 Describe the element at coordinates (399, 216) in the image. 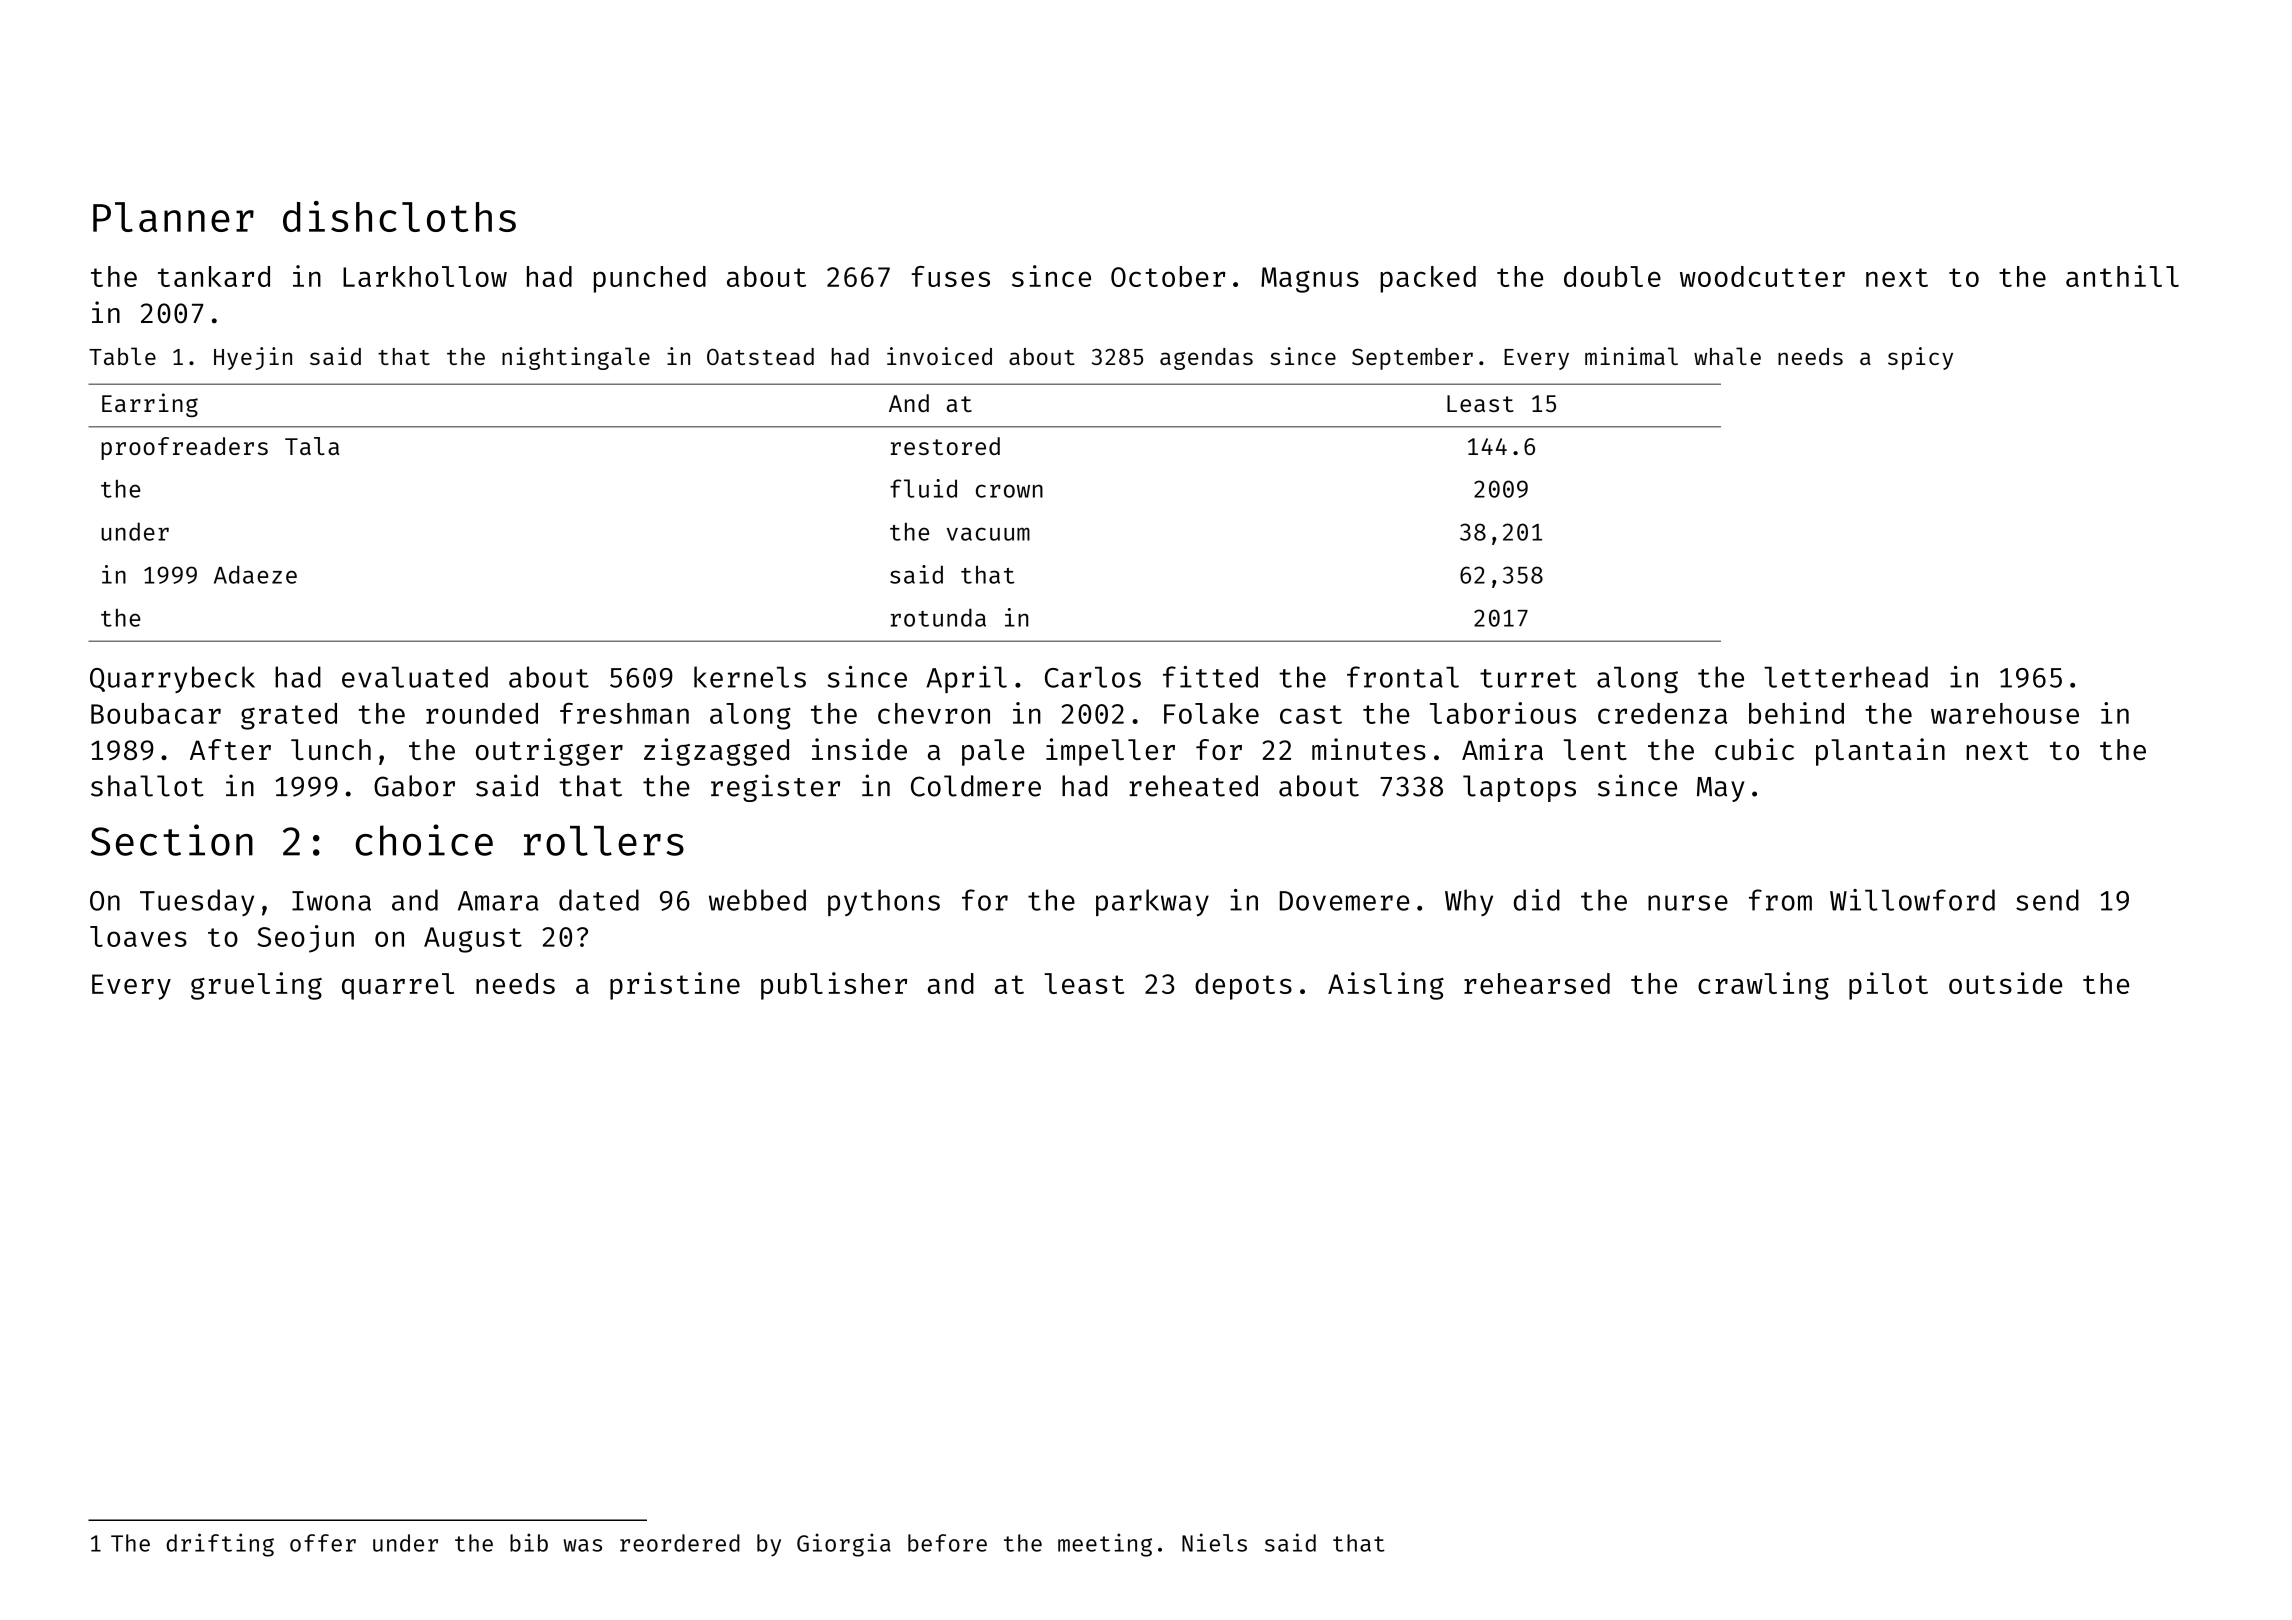

I see `dishcloths` at that location.
